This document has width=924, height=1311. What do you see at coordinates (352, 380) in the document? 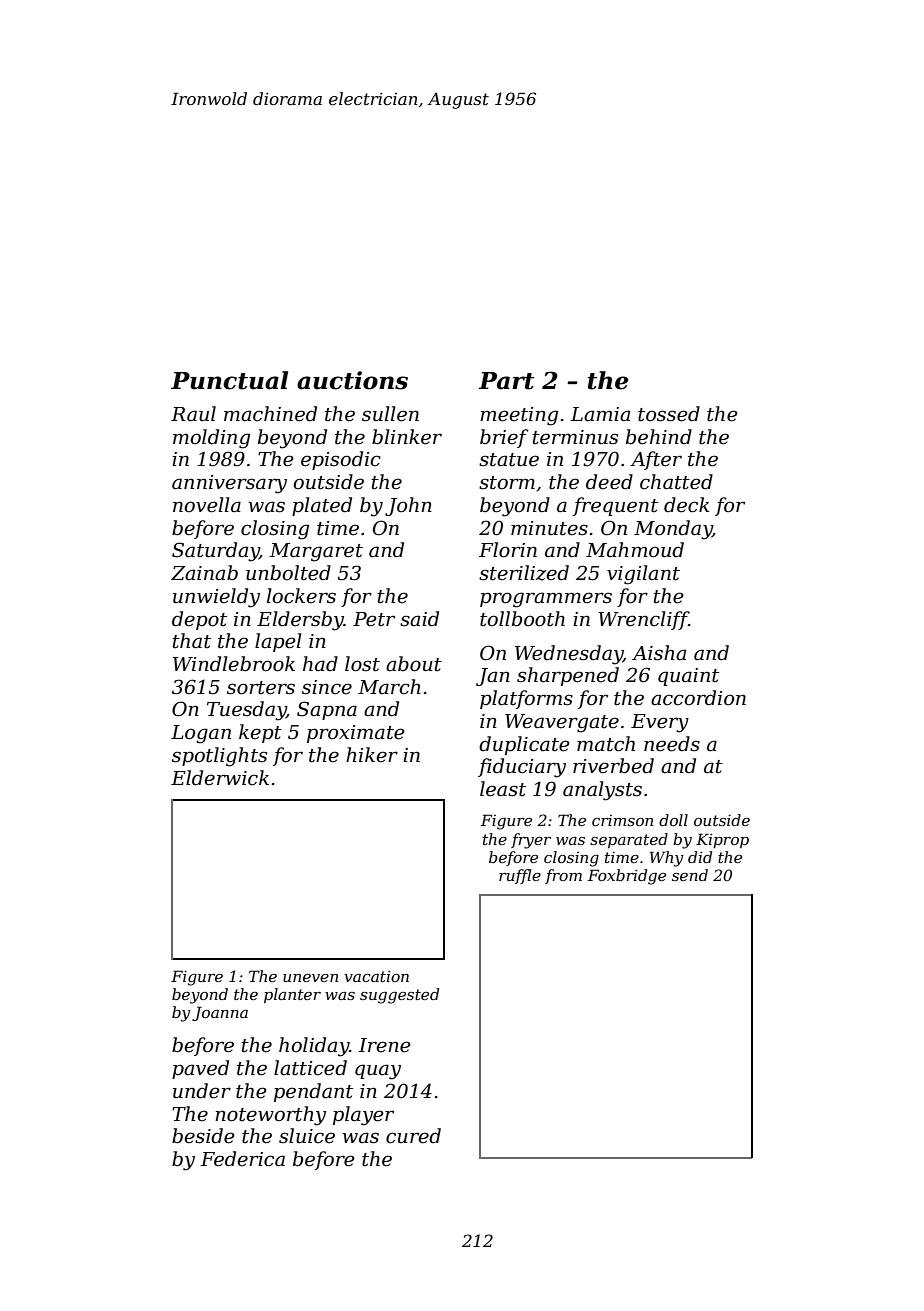
I see `auctions` at bounding box center [352, 380].
